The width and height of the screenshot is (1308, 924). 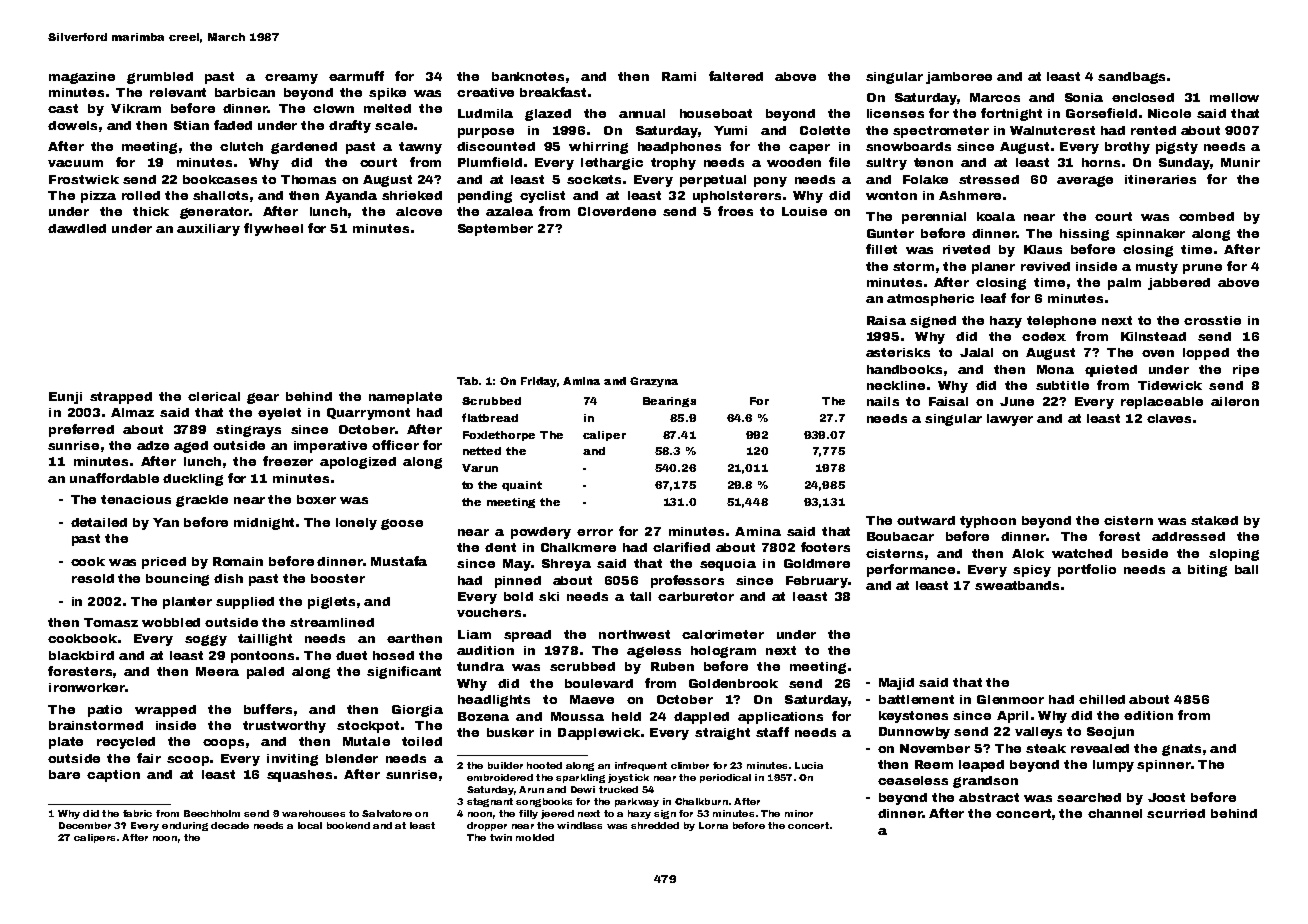 I want to click on ageless, so click(x=654, y=652).
